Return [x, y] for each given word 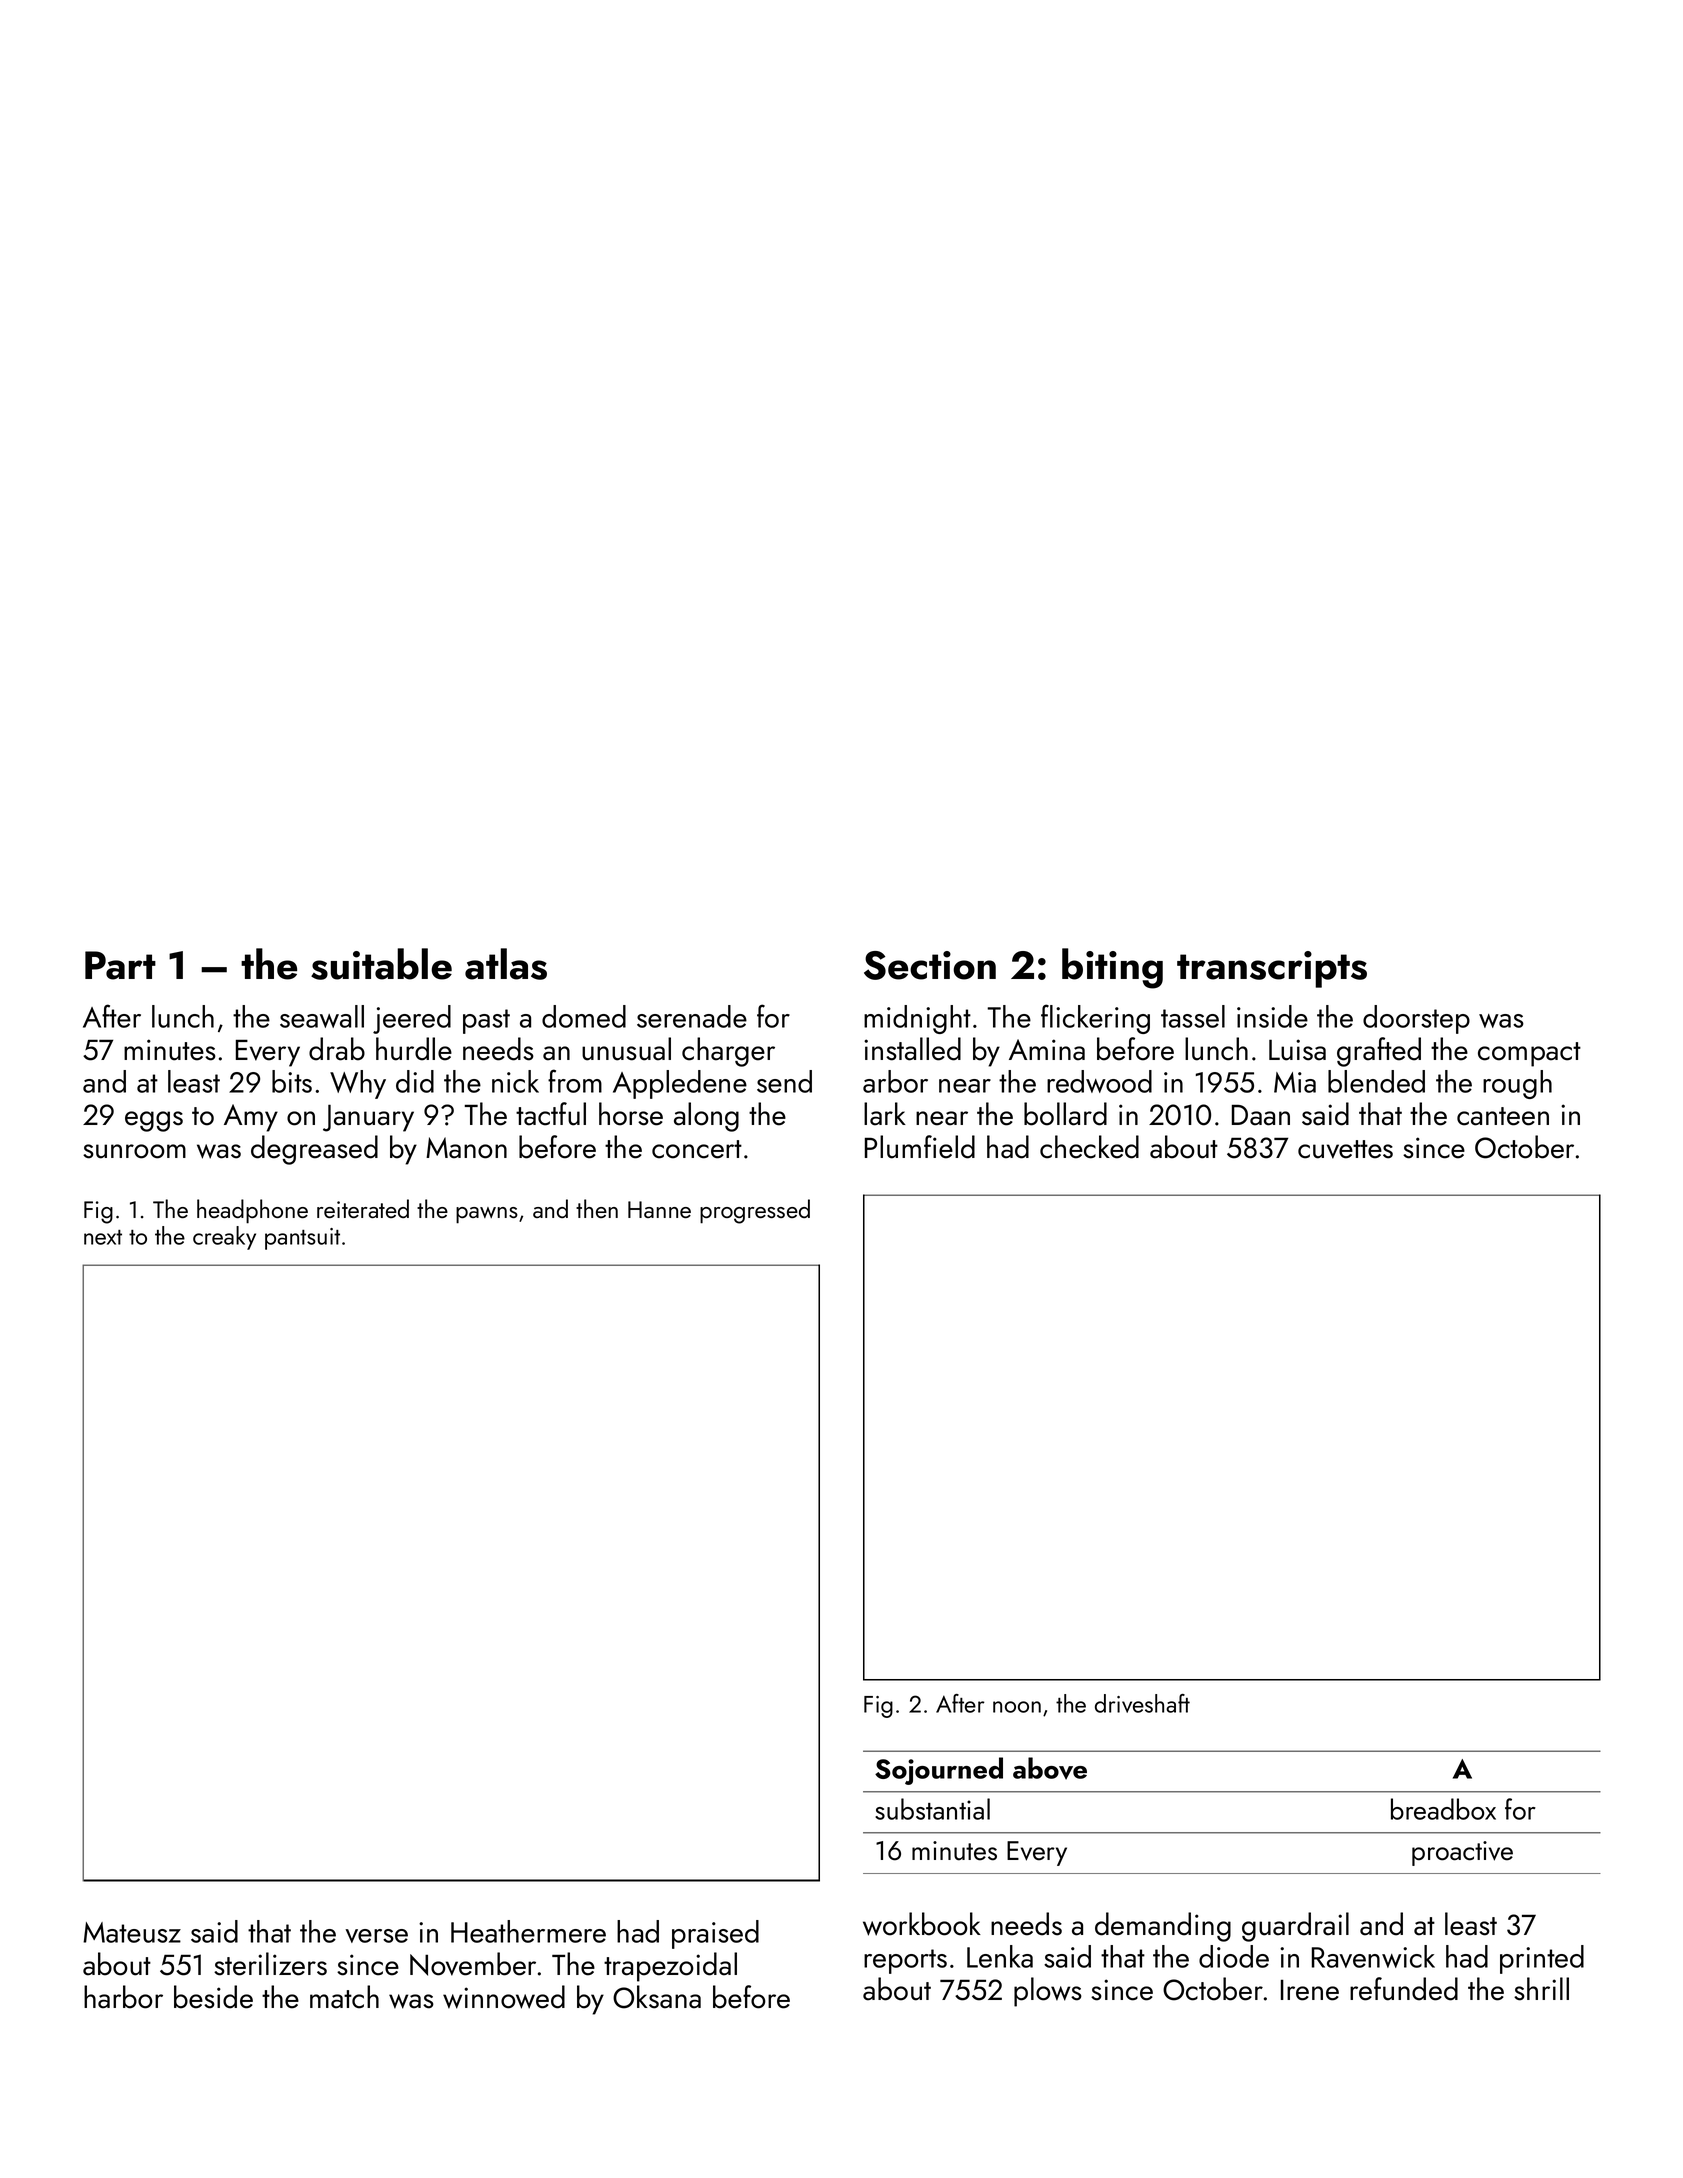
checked [1089, 1147]
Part [120, 965]
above [1050, 1768]
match [344, 1997]
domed [584, 1016]
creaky [224, 1238]
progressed [755, 1211]
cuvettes [1345, 1149]
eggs [154, 1121]
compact [1529, 1054]
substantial [932, 1809]
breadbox [1443, 1809]
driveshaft [1142, 1703]
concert [697, 1149]
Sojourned [939, 1771]
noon [1017, 1707]
